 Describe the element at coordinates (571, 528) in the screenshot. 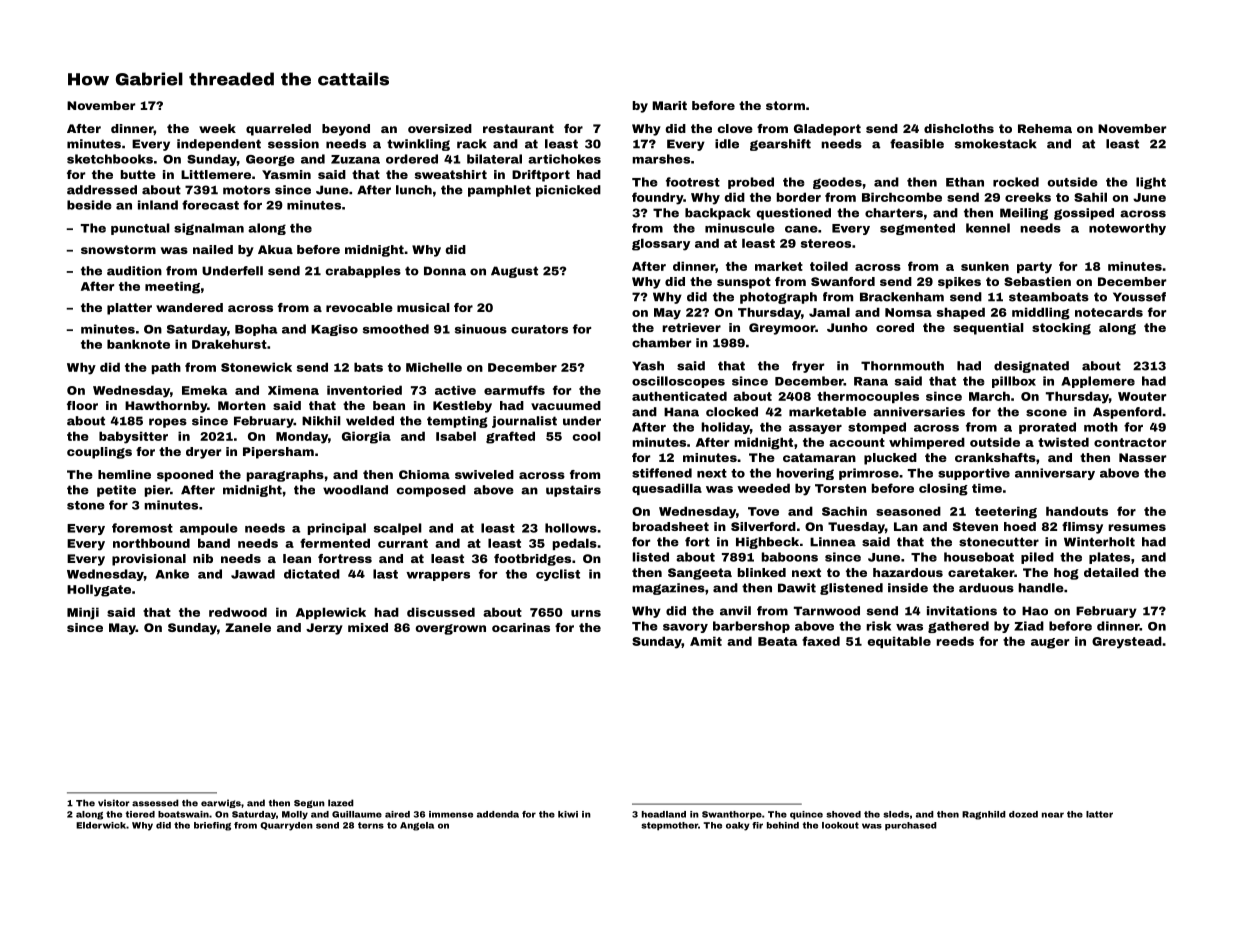

I see `hollows` at that location.
